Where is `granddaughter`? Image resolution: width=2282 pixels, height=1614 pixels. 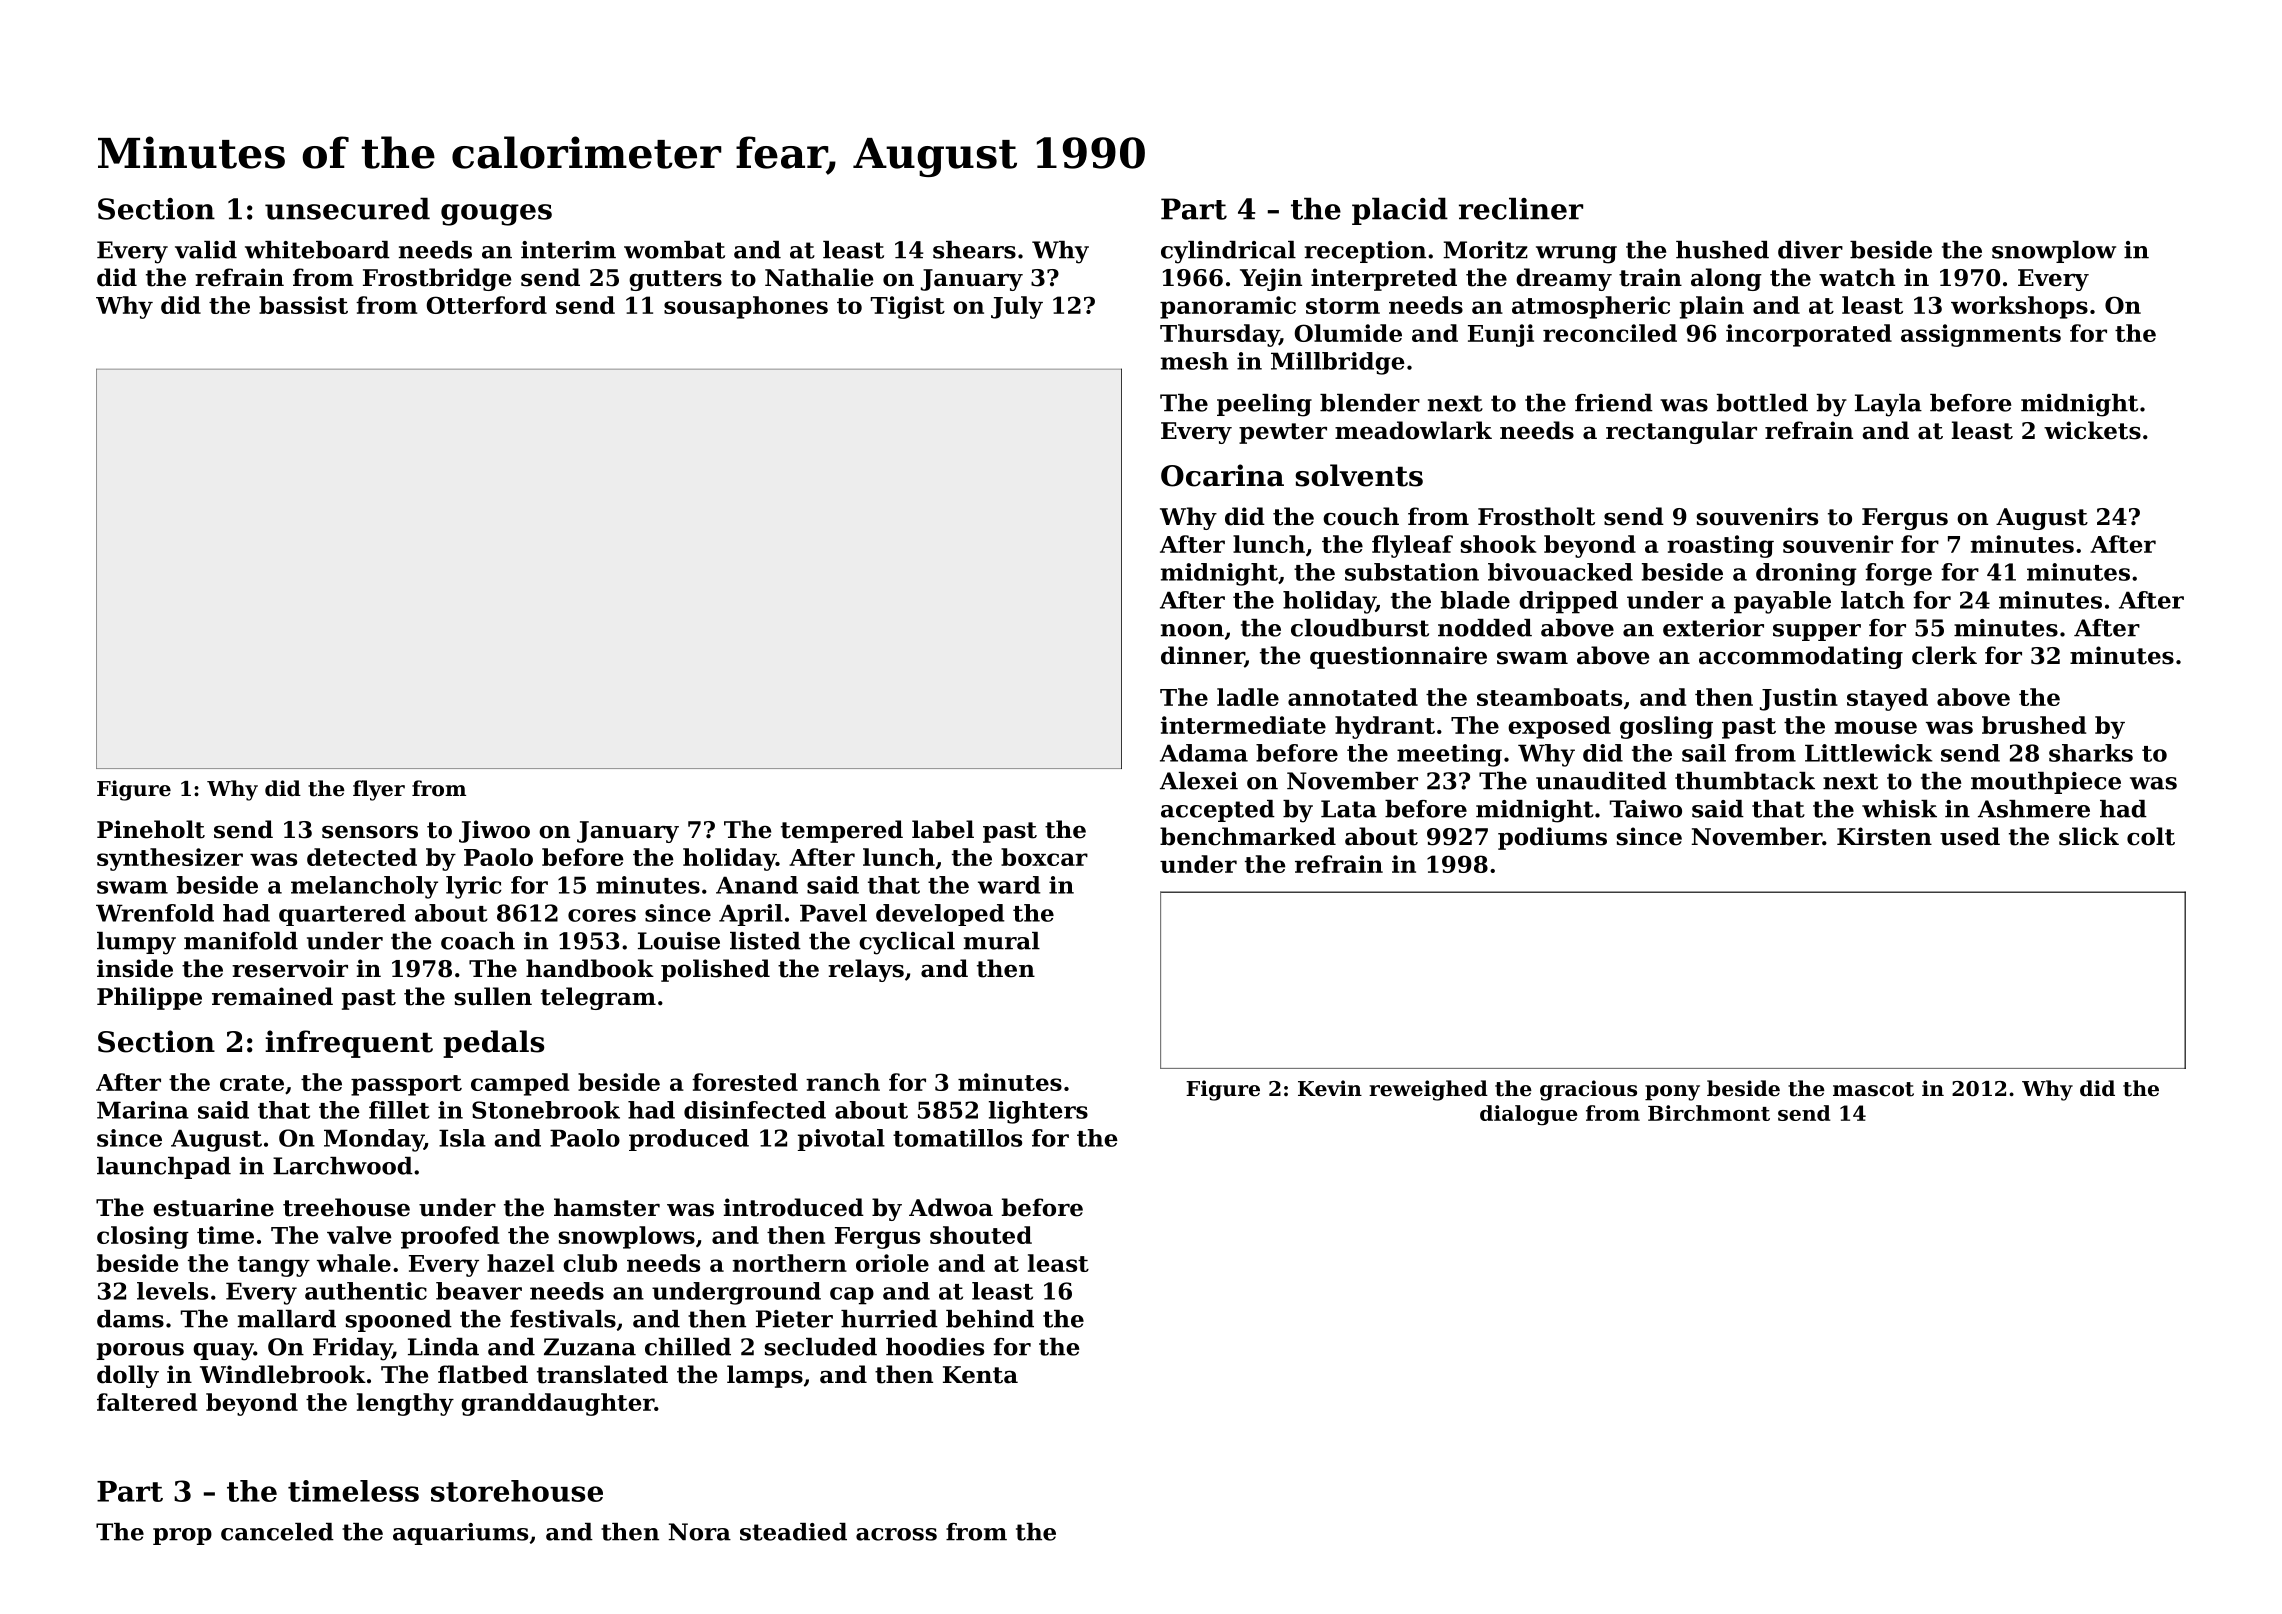
granddaughter is located at coordinates (557, 1404).
